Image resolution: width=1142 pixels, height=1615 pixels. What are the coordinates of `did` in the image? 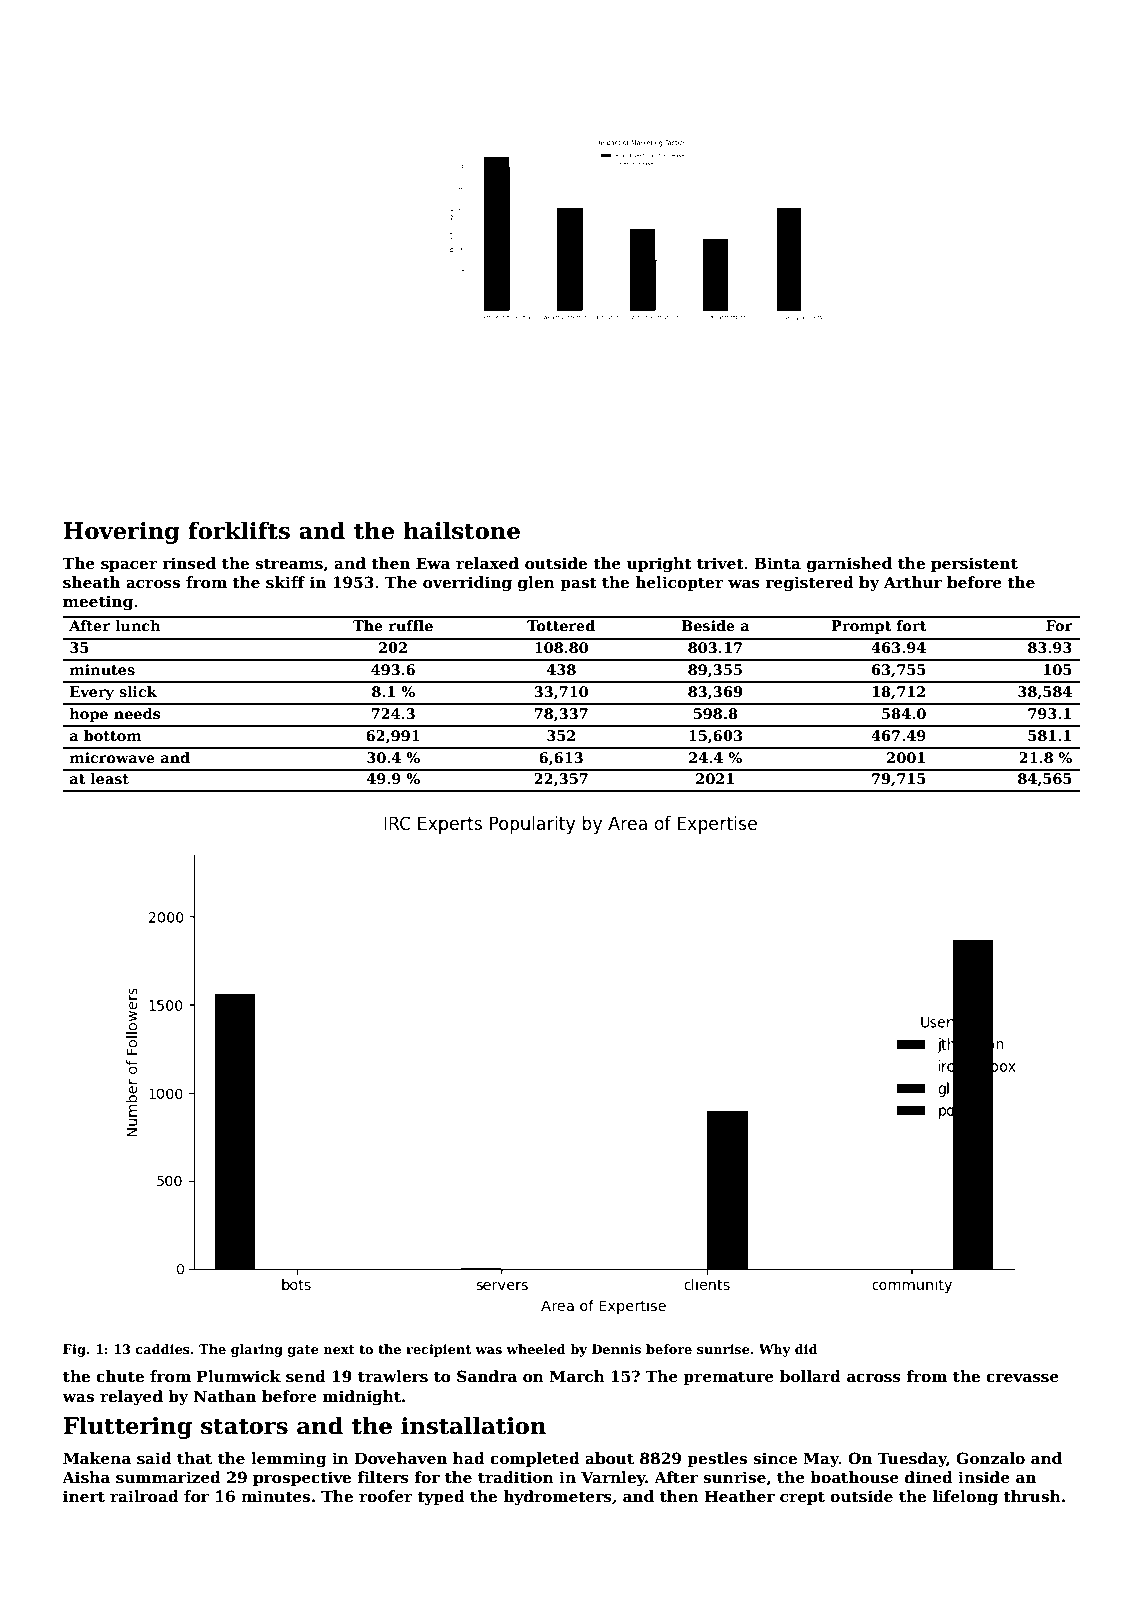 It's located at (806, 1349).
